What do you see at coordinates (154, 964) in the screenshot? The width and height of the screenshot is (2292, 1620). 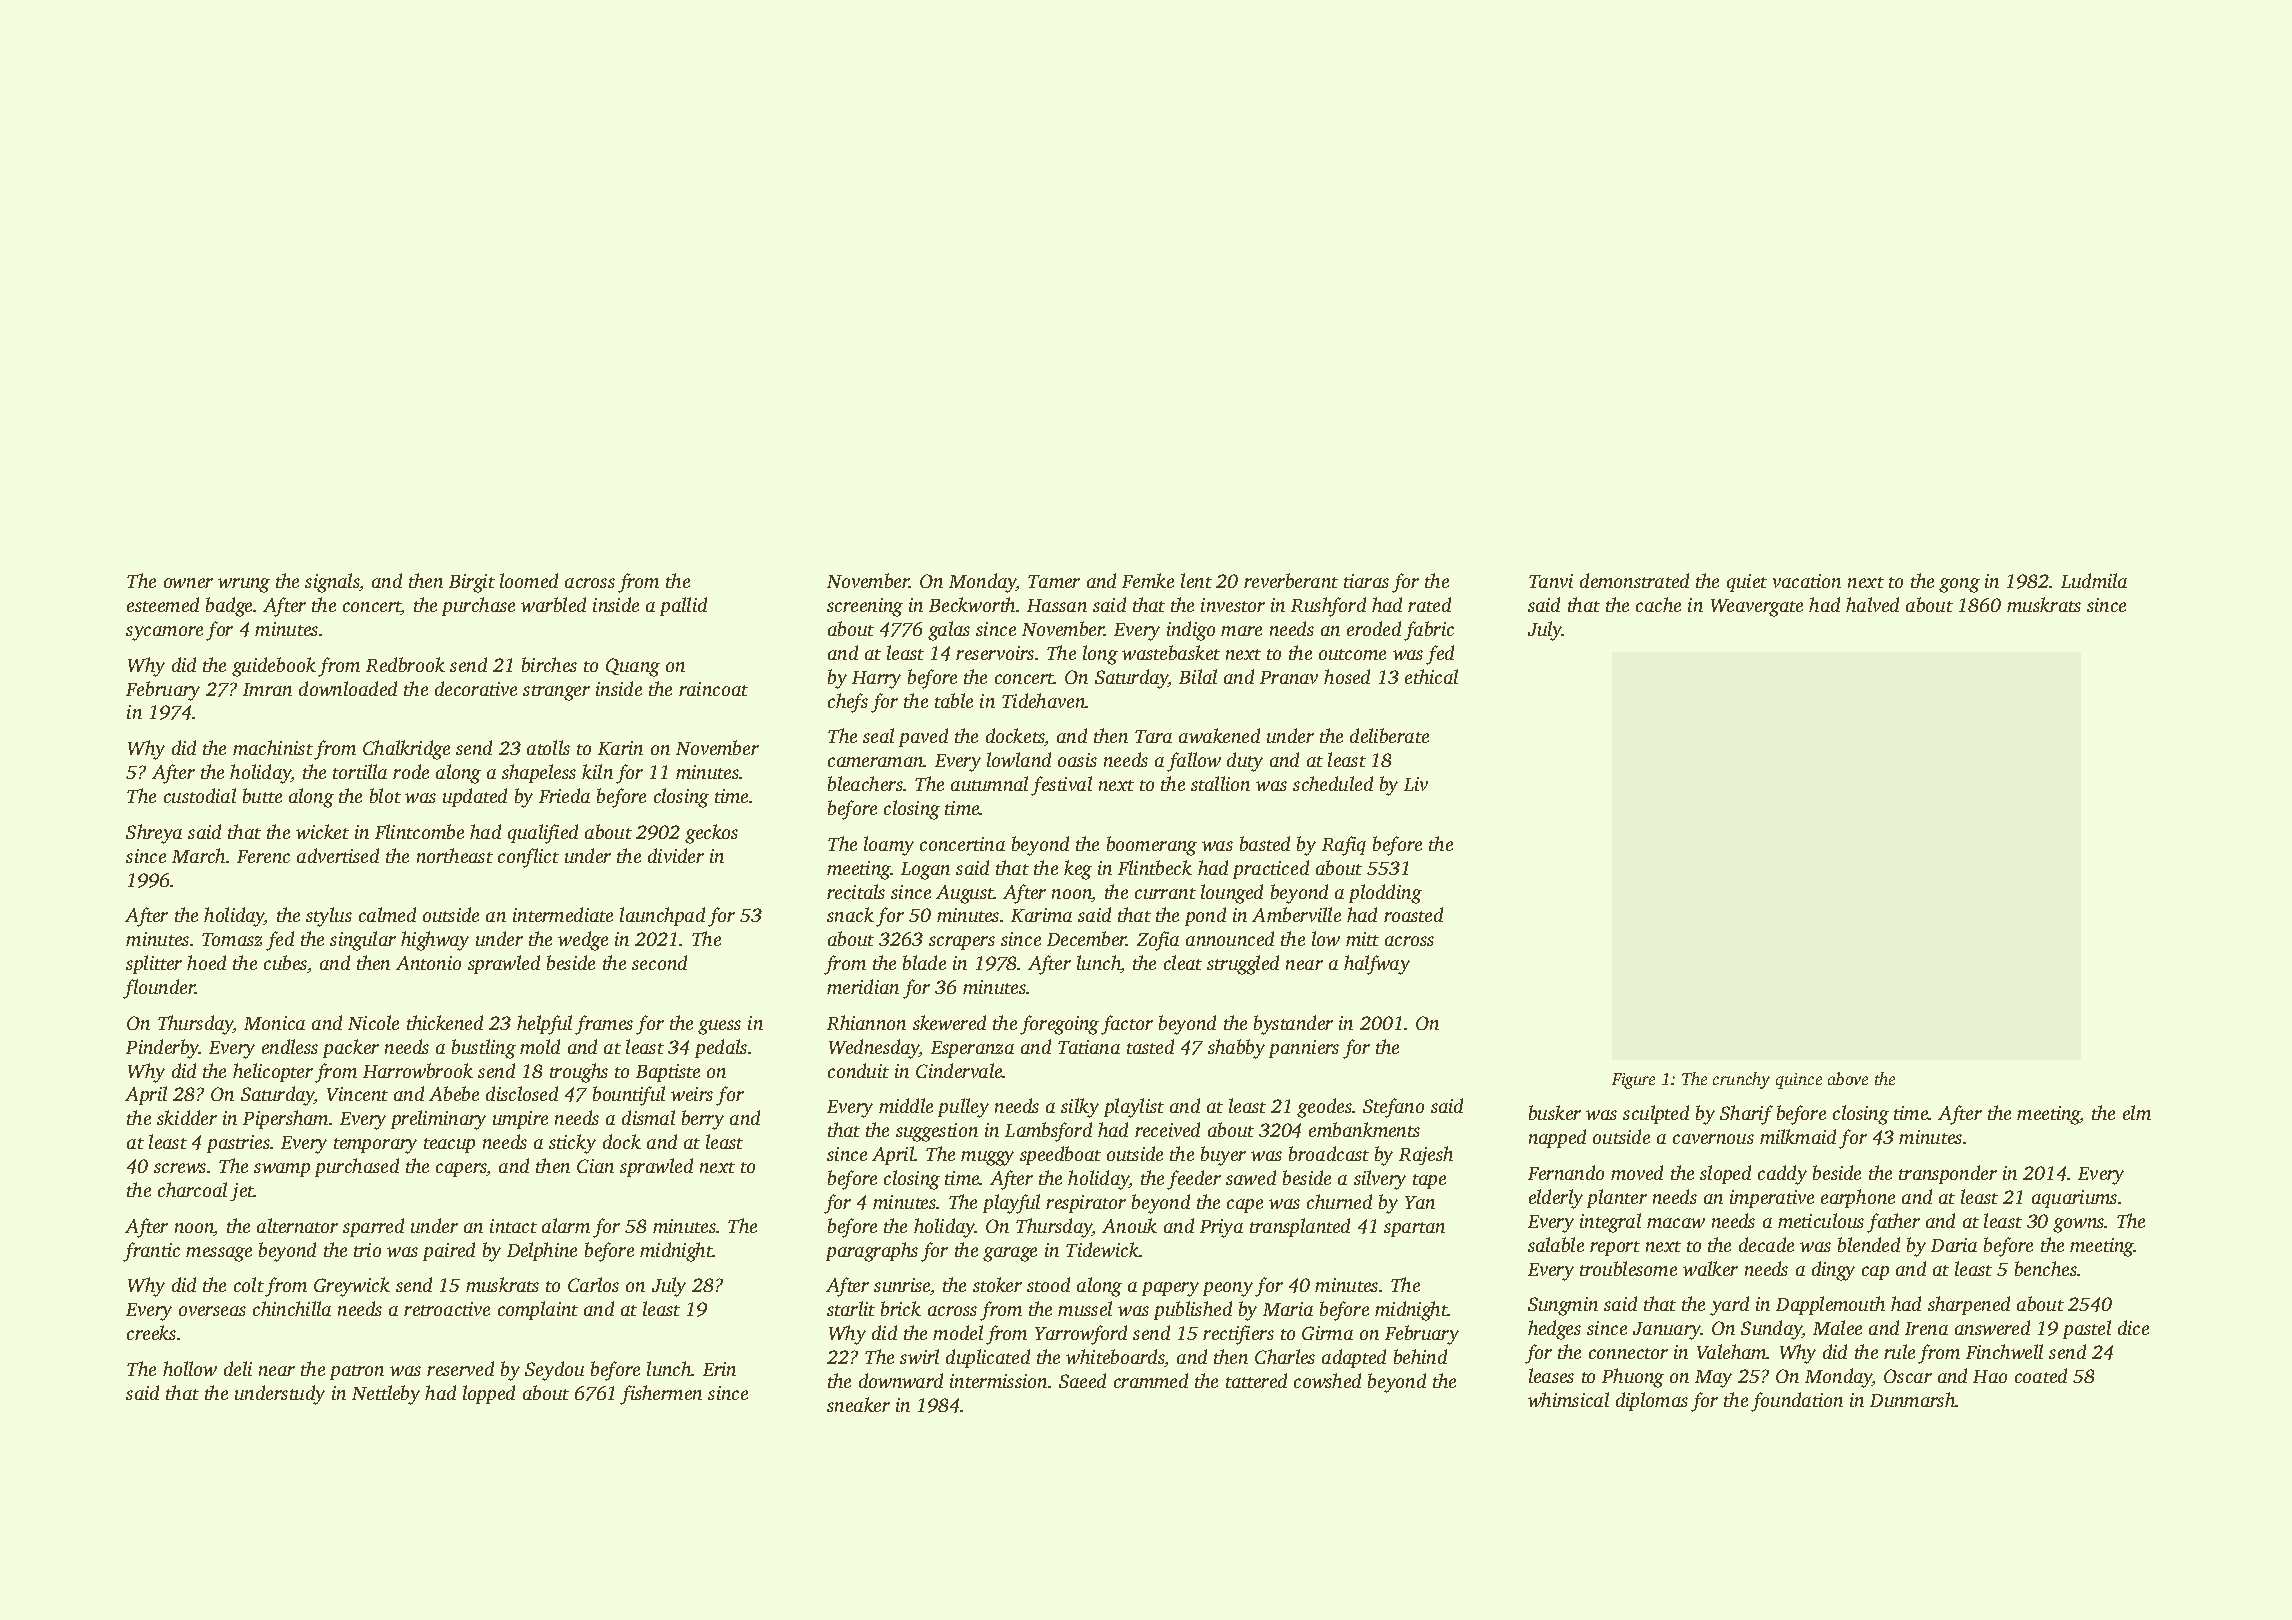 I see `splitter` at bounding box center [154, 964].
